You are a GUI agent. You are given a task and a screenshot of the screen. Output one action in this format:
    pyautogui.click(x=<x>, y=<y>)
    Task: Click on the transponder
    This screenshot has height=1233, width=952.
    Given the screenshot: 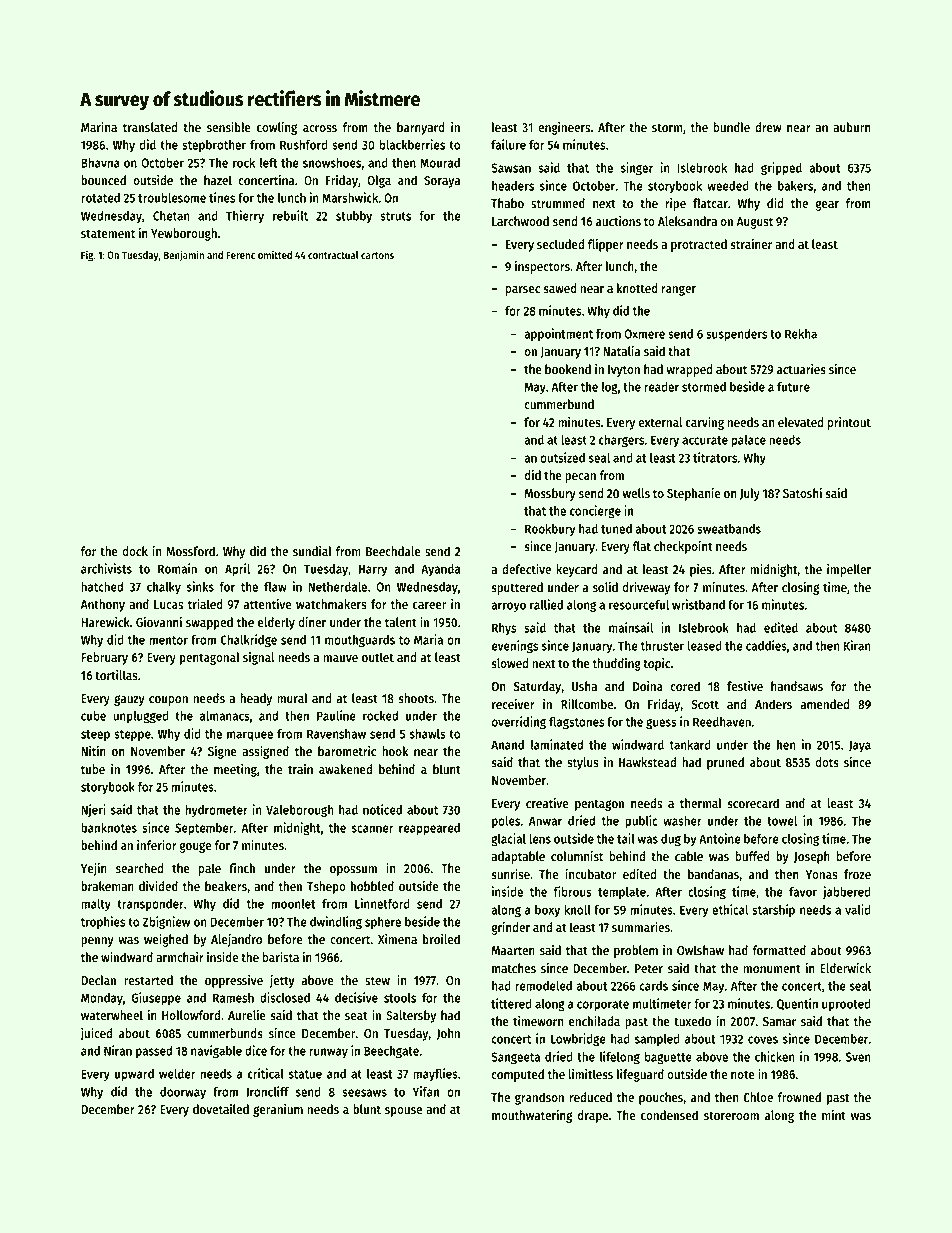 What is the action you would take?
    pyautogui.click(x=150, y=905)
